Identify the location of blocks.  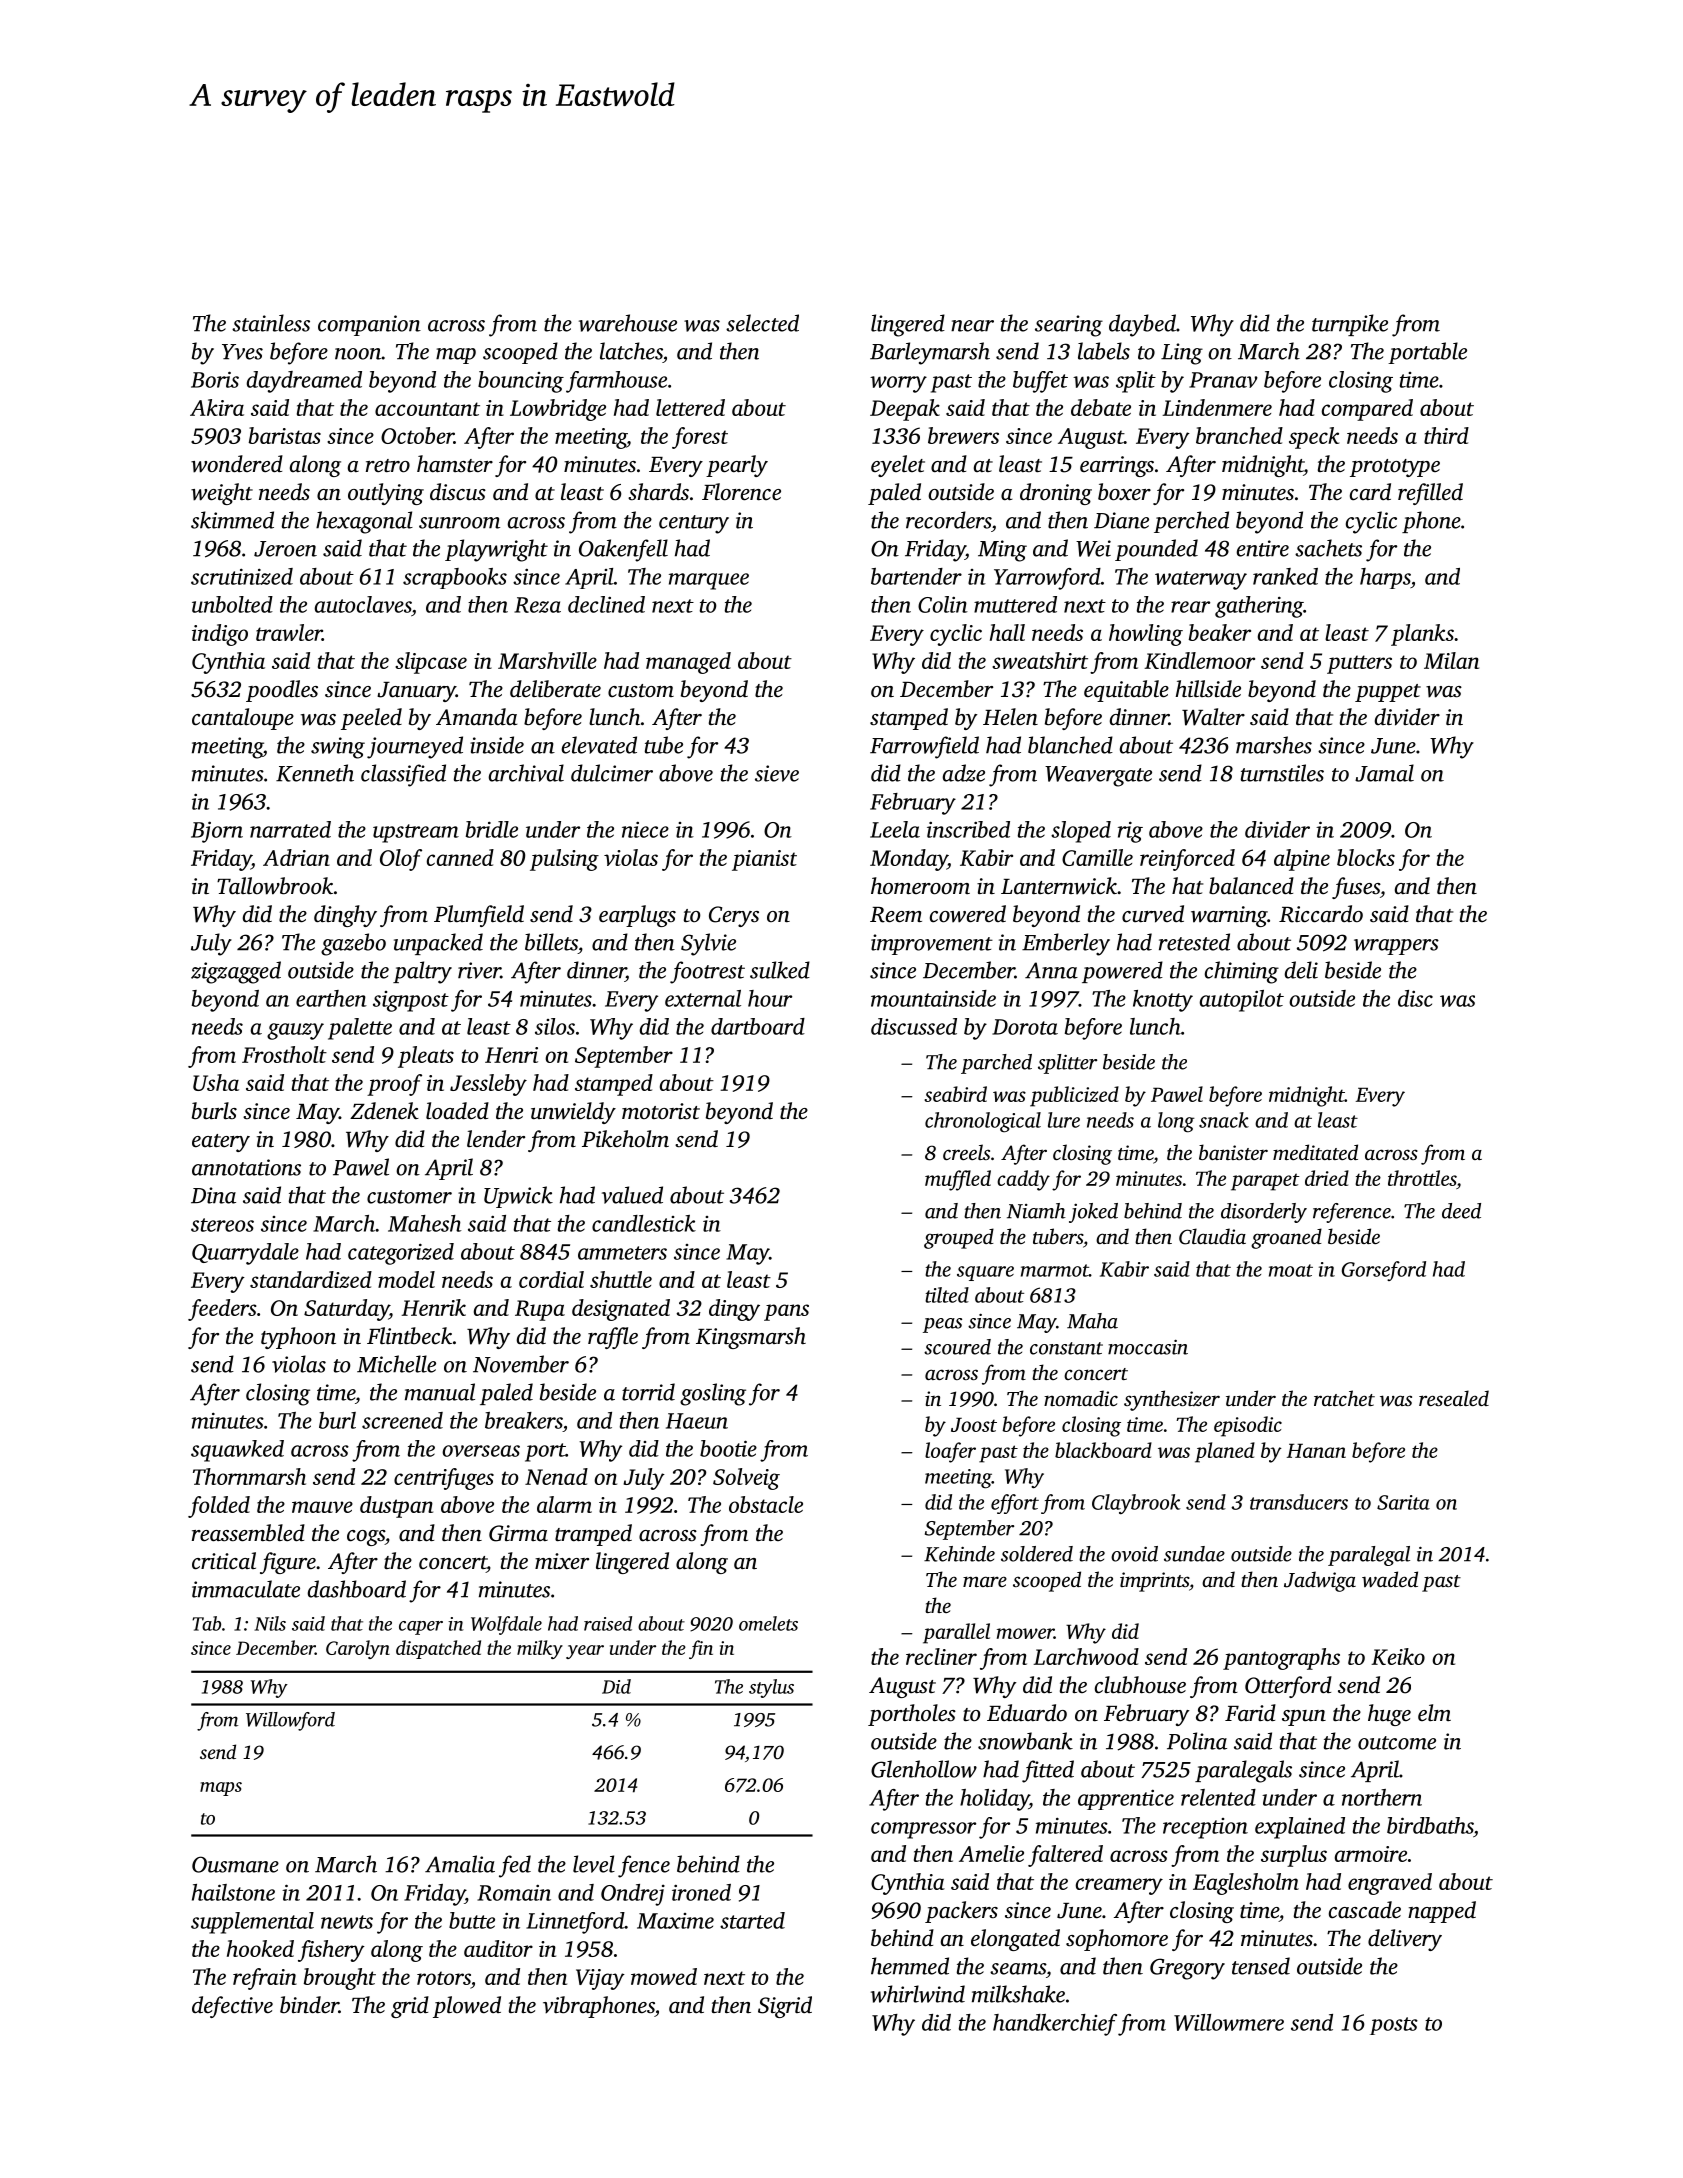
(1366, 857).
